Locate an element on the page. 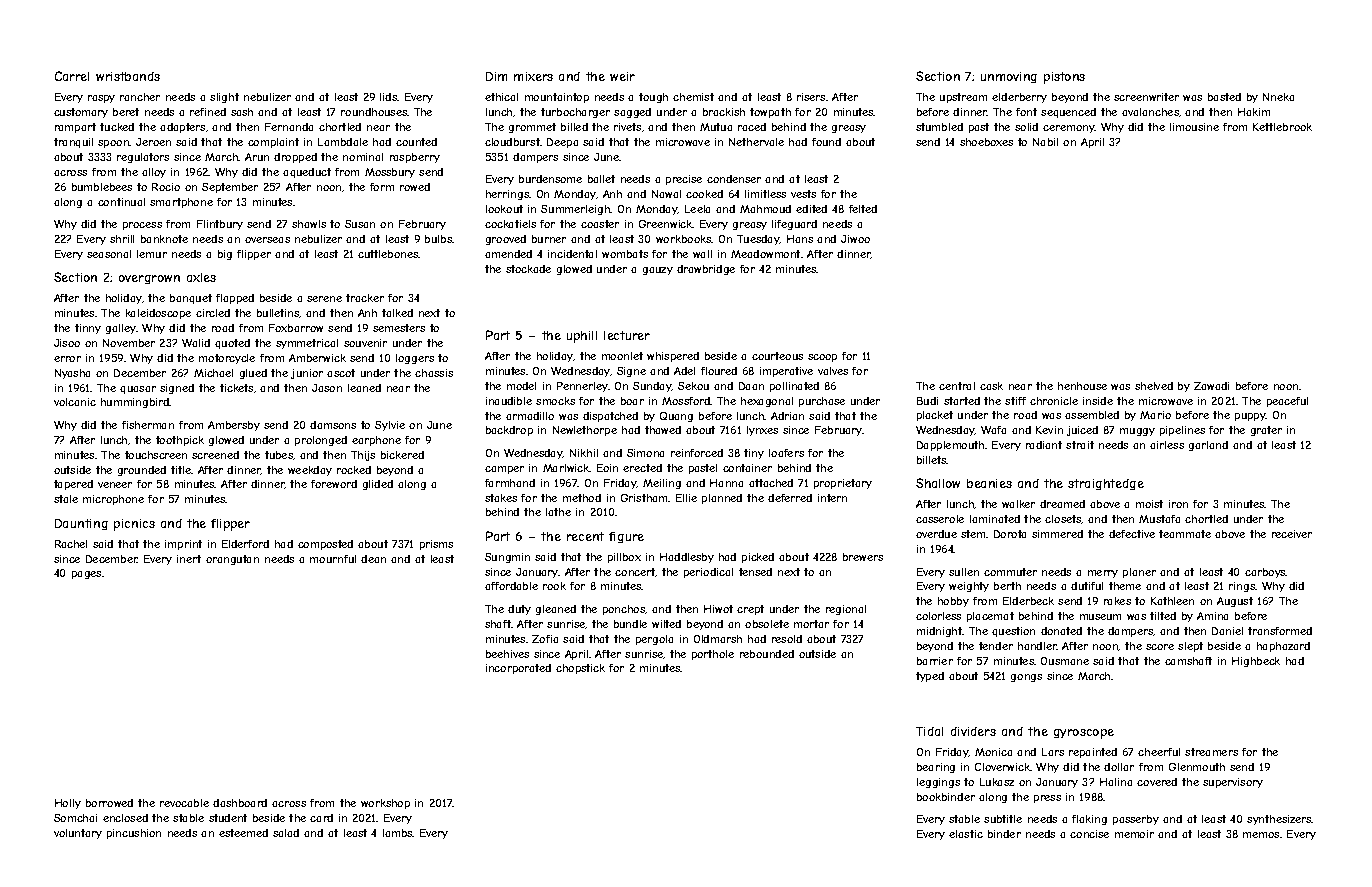 The image size is (1372, 887). Nabil is located at coordinates (1045, 142).
